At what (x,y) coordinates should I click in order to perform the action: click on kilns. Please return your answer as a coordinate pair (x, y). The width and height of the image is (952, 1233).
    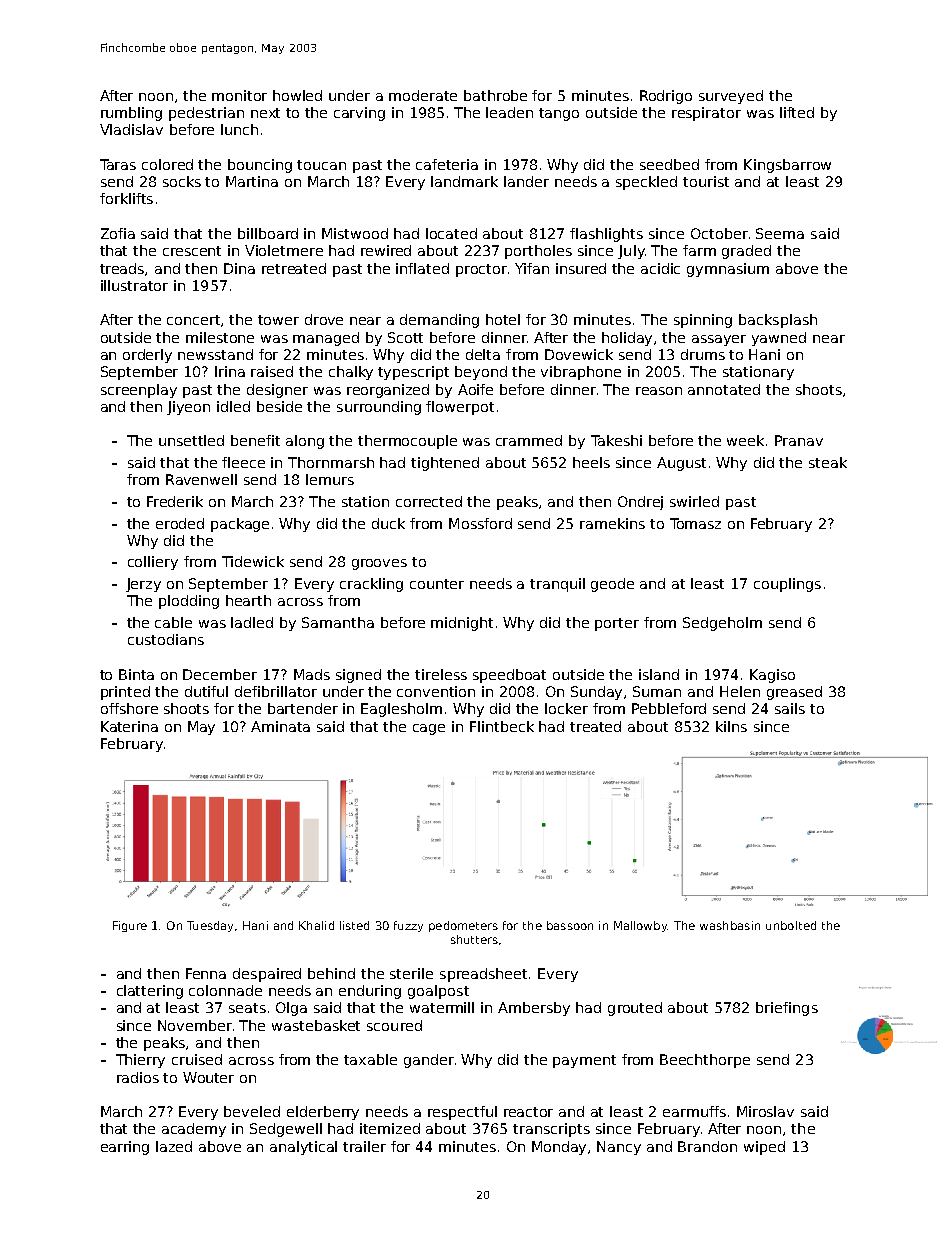
    Looking at the image, I should click on (731, 726).
